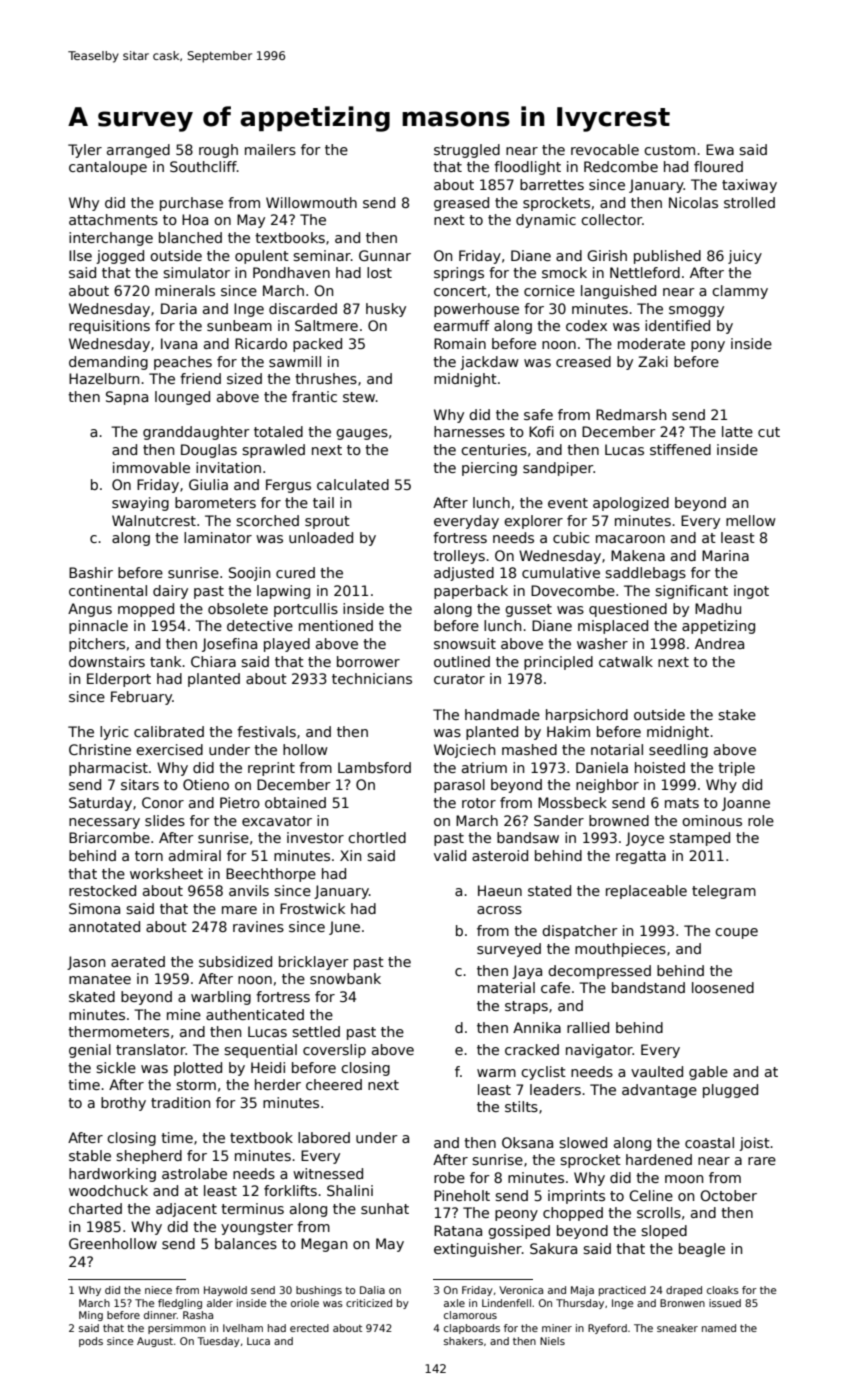 This screenshot has height=1400, width=849. What do you see at coordinates (651, 343) in the screenshot?
I see `moderate` at bounding box center [651, 343].
